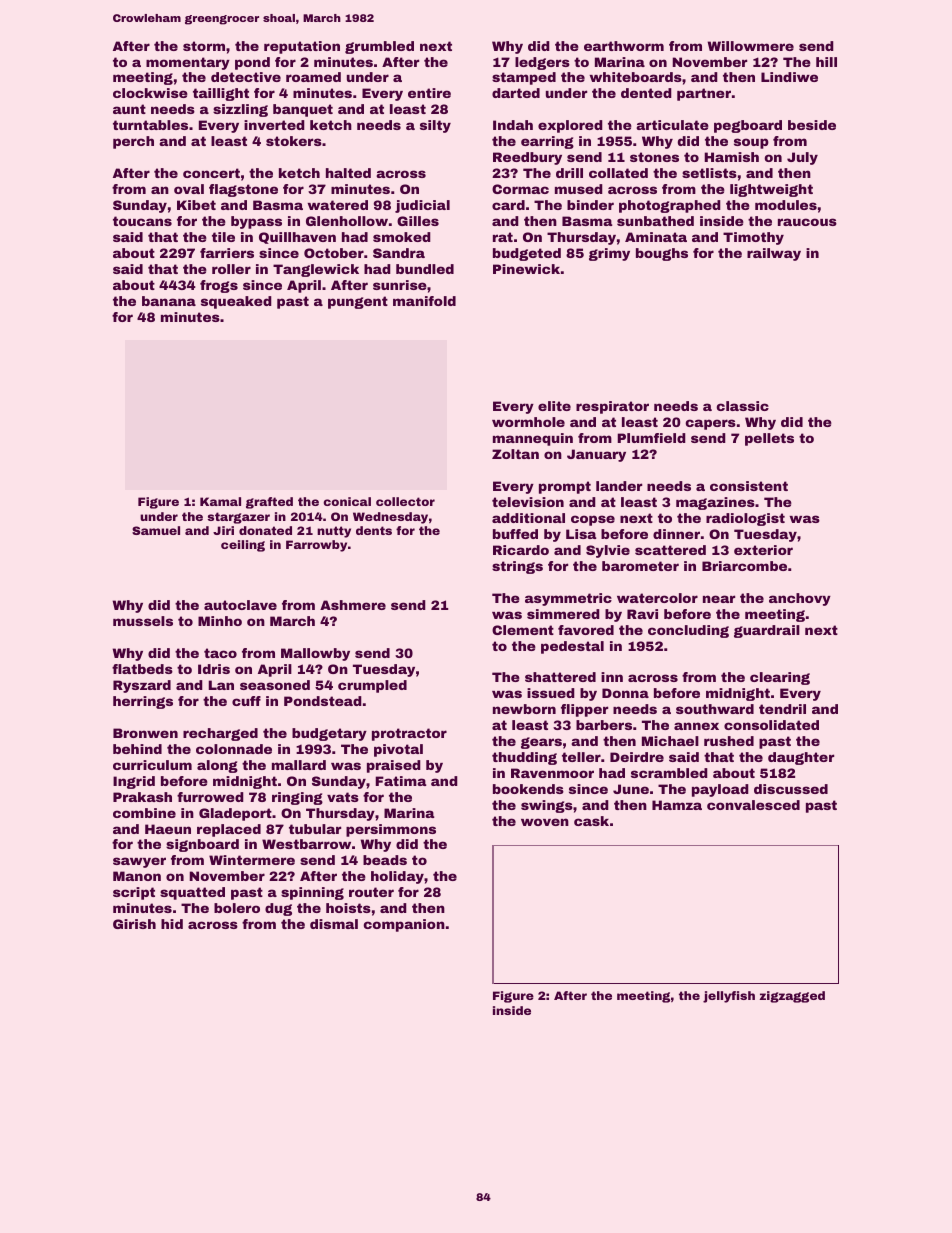  I want to click on exterior, so click(763, 550).
